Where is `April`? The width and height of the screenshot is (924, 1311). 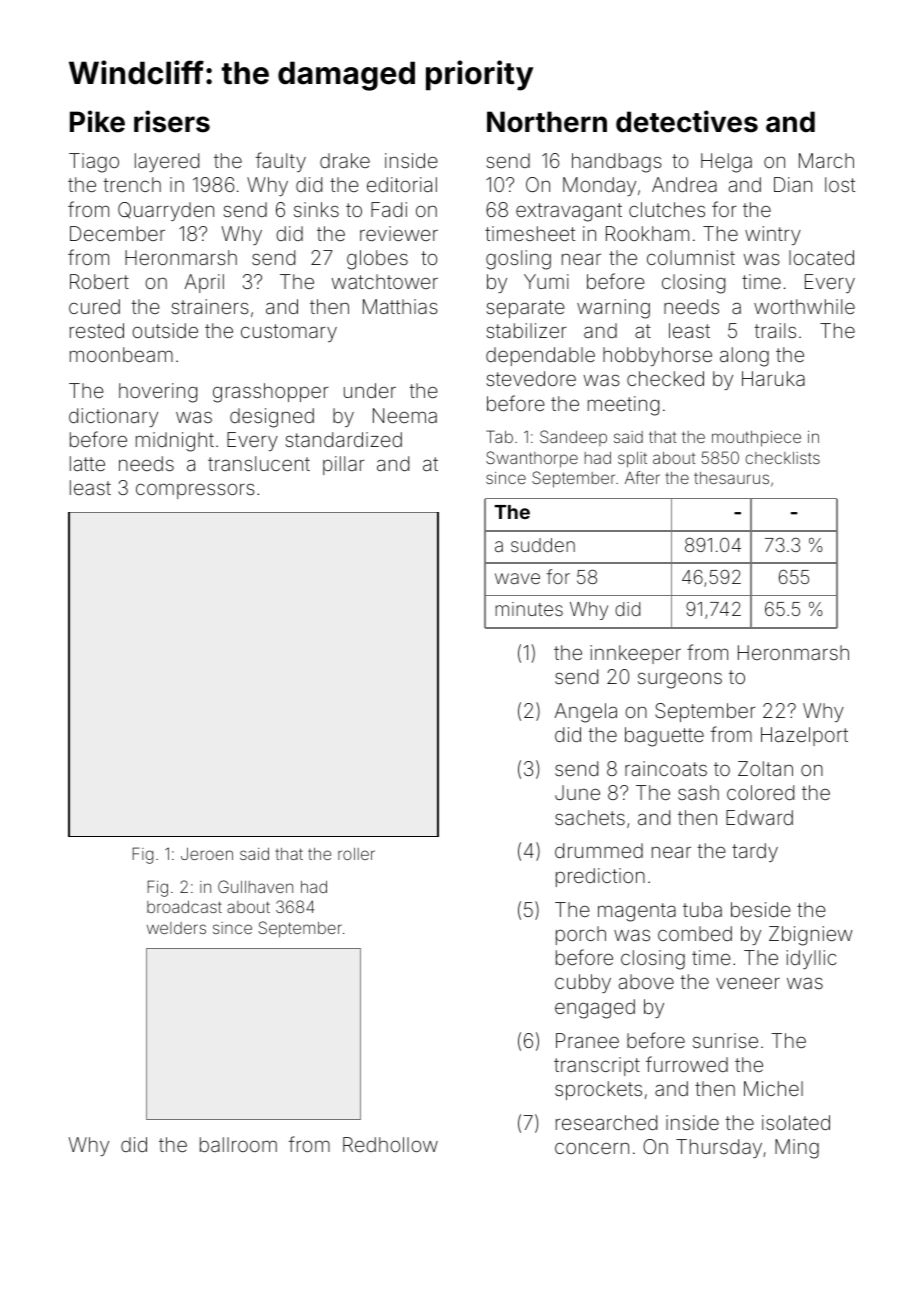 April is located at coordinates (204, 283).
